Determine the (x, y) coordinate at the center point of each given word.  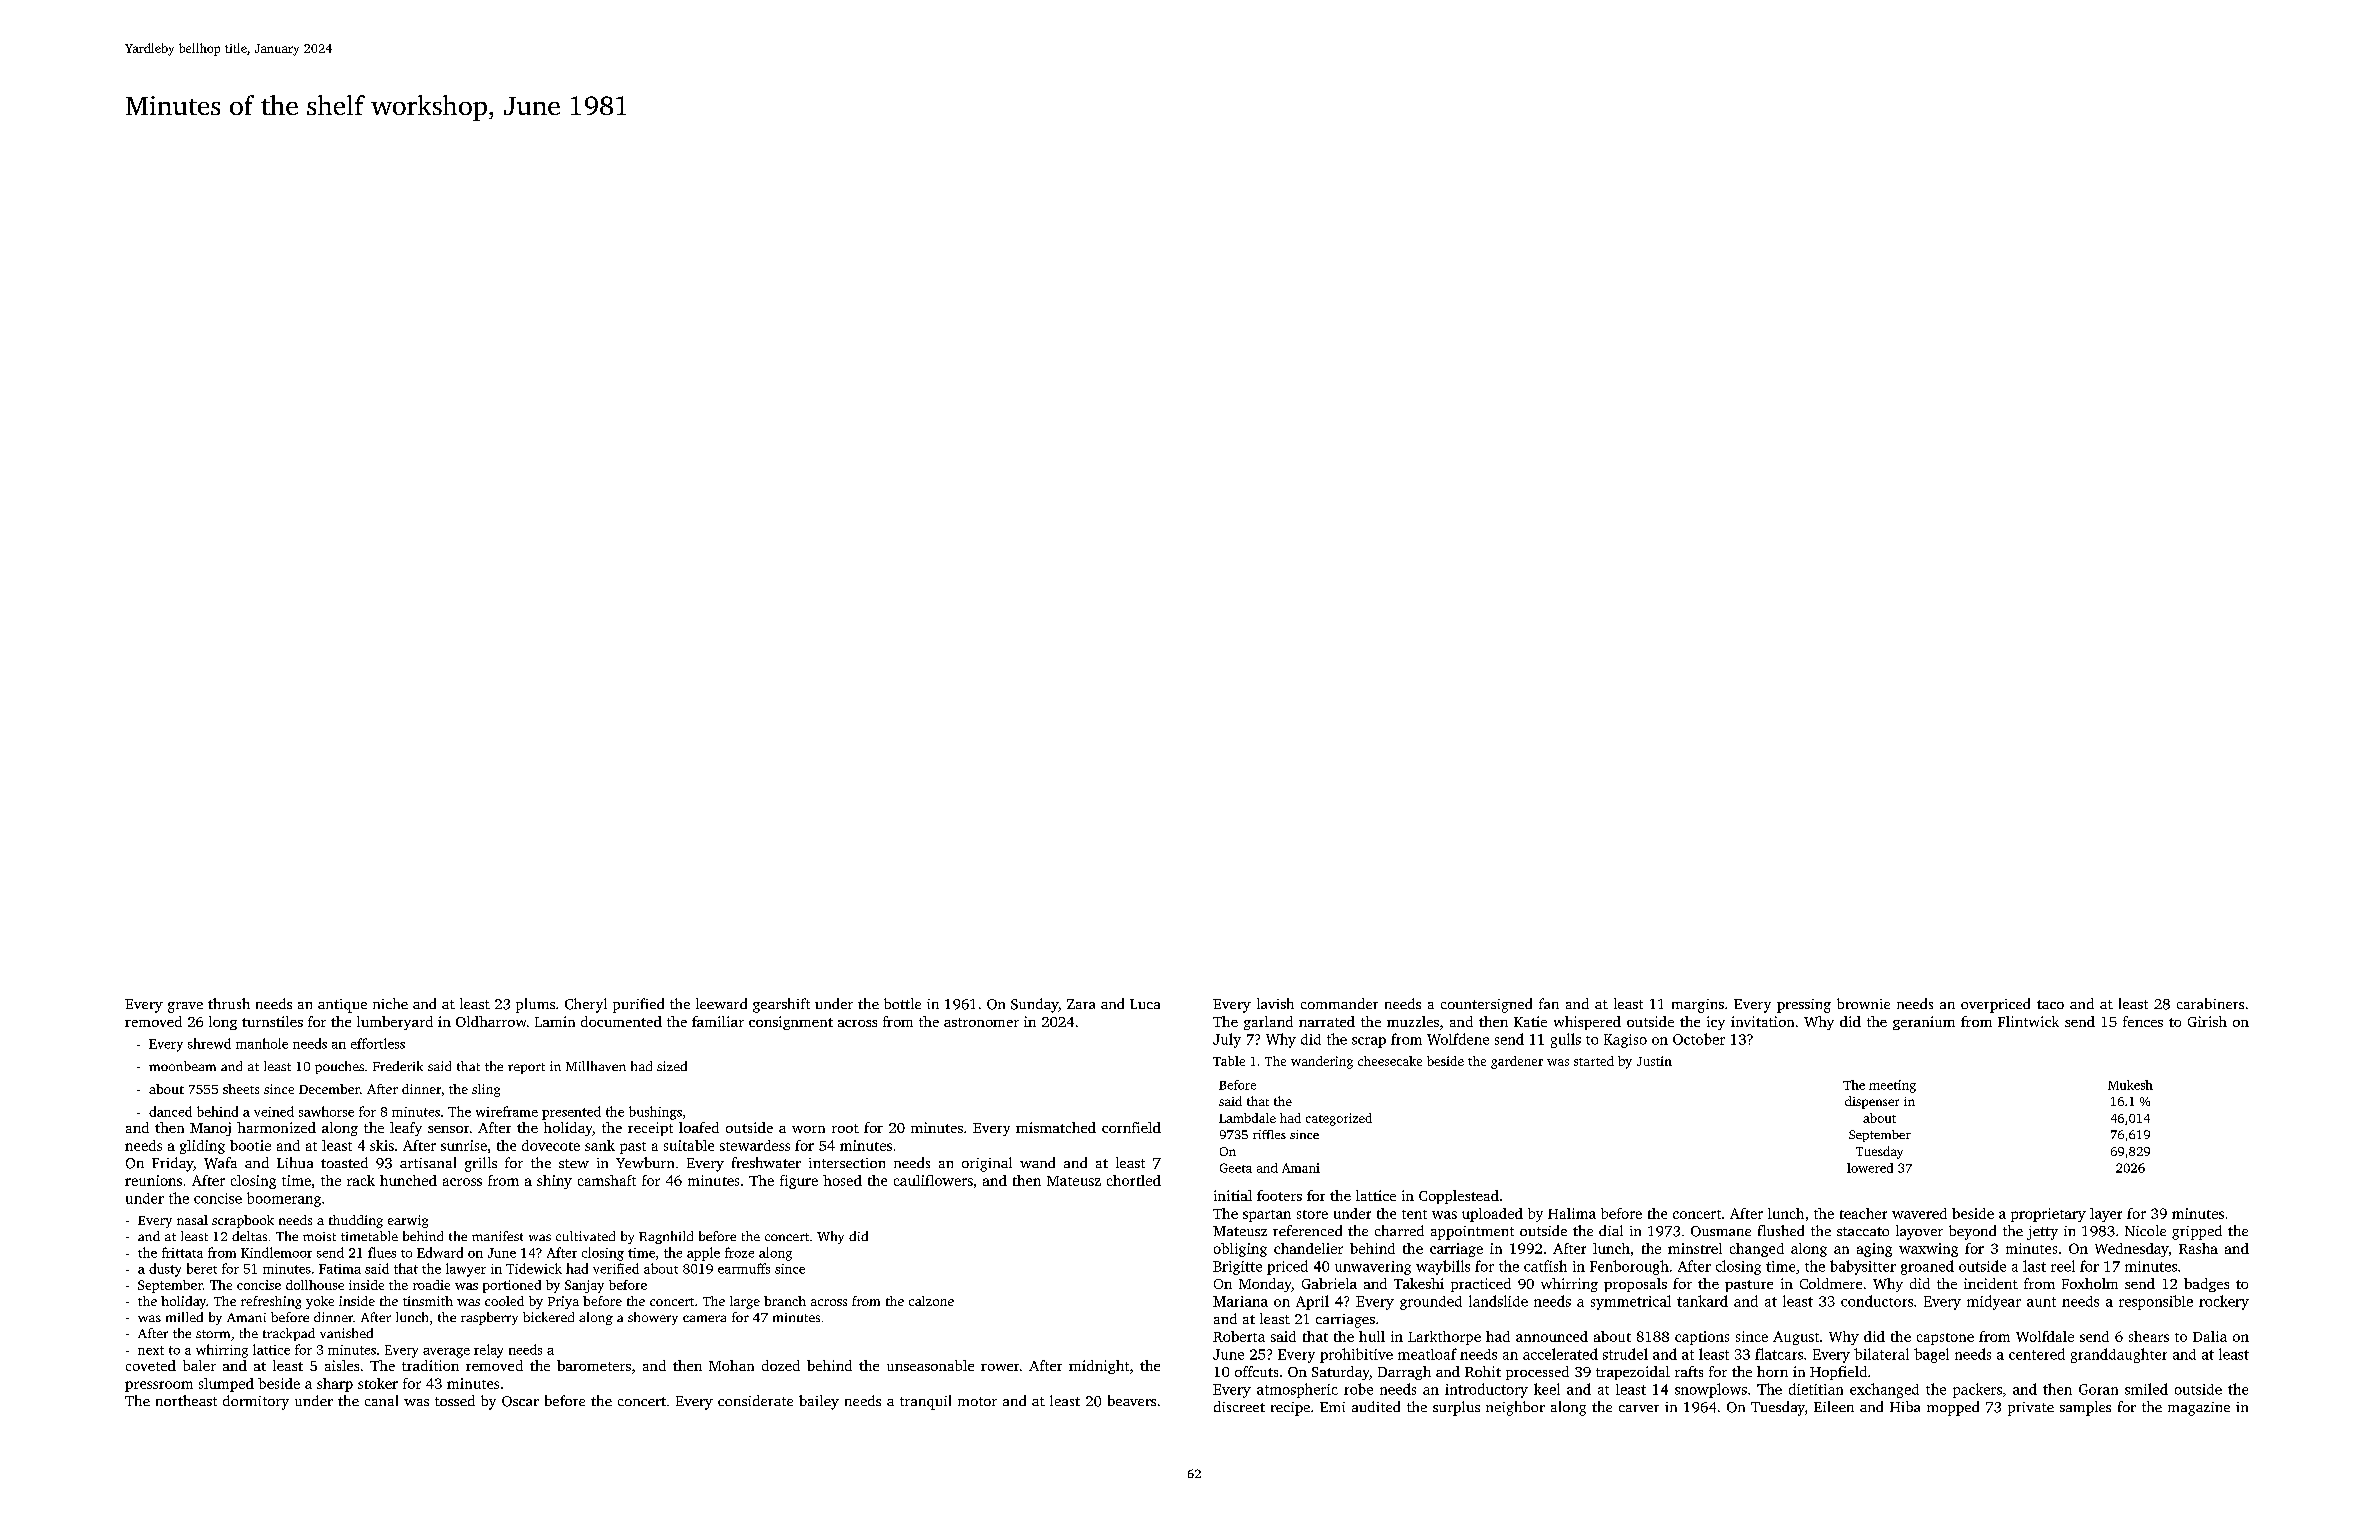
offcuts (1256, 1371)
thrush (229, 1003)
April (1312, 1302)
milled (184, 1317)
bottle (902, 1003)
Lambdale (1247, 1118)
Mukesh (2130, 1085)
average (446, 1353)
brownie (1863, 1003)
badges (2206, 1285)
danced (170, 1111)
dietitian (1816, 1389)
